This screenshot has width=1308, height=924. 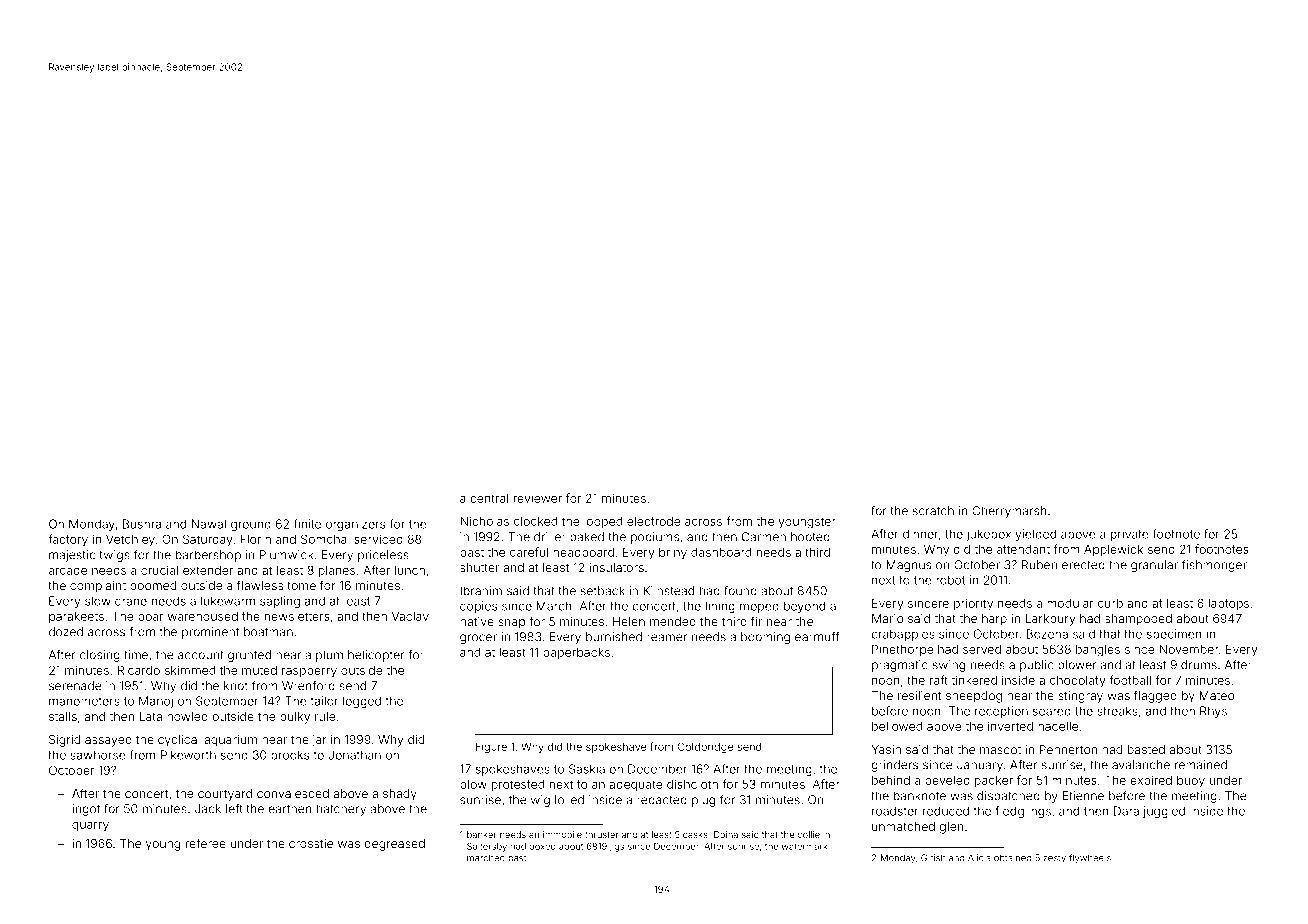 I want to click on Kilnstead, so click(x=668, y=591).
